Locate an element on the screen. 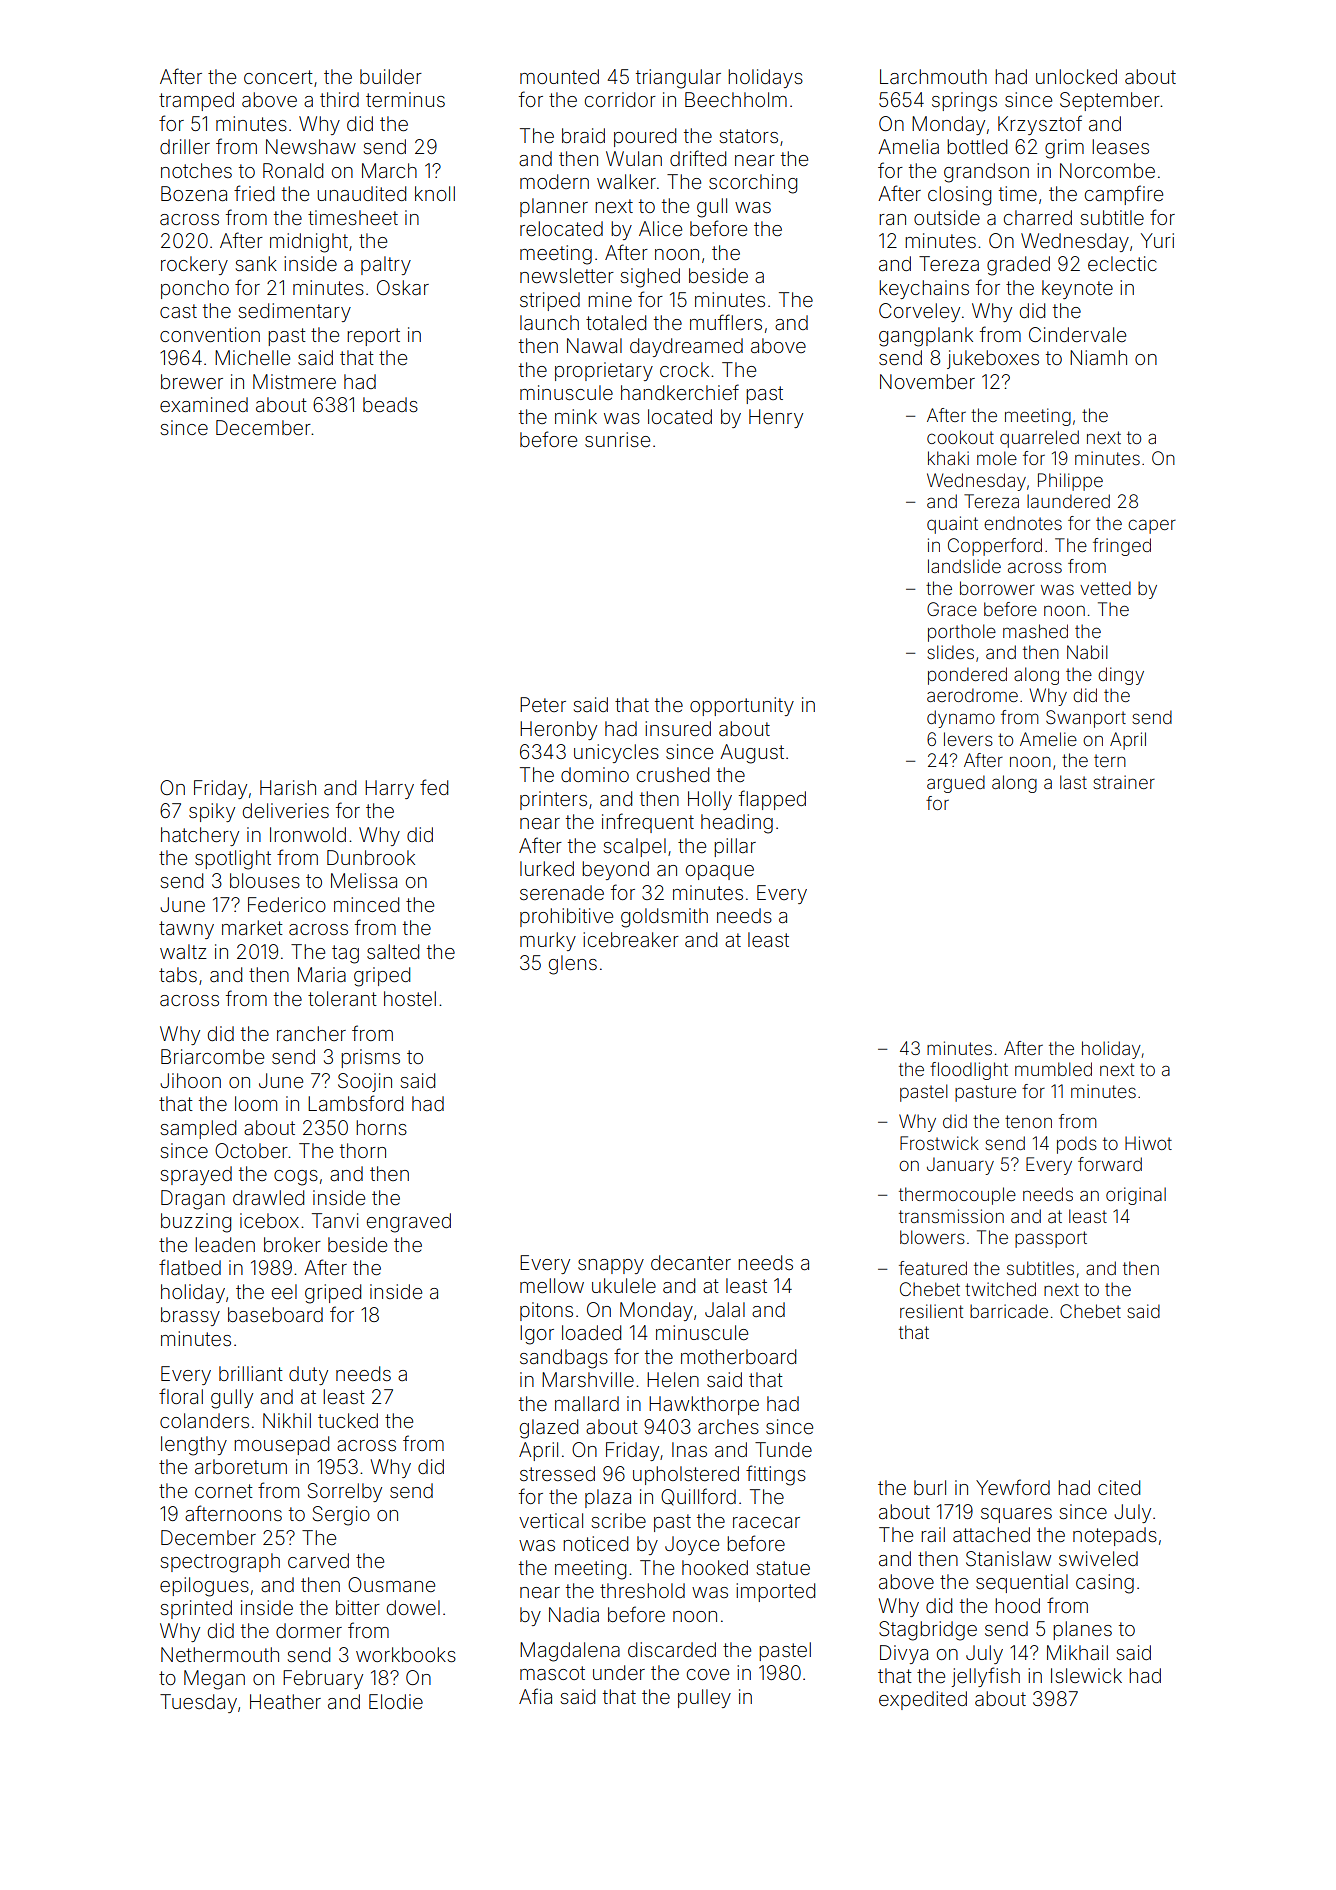 The width and height of the screenshot is (1336, 1890). ukulele is located at coordinates (624, 1285).
